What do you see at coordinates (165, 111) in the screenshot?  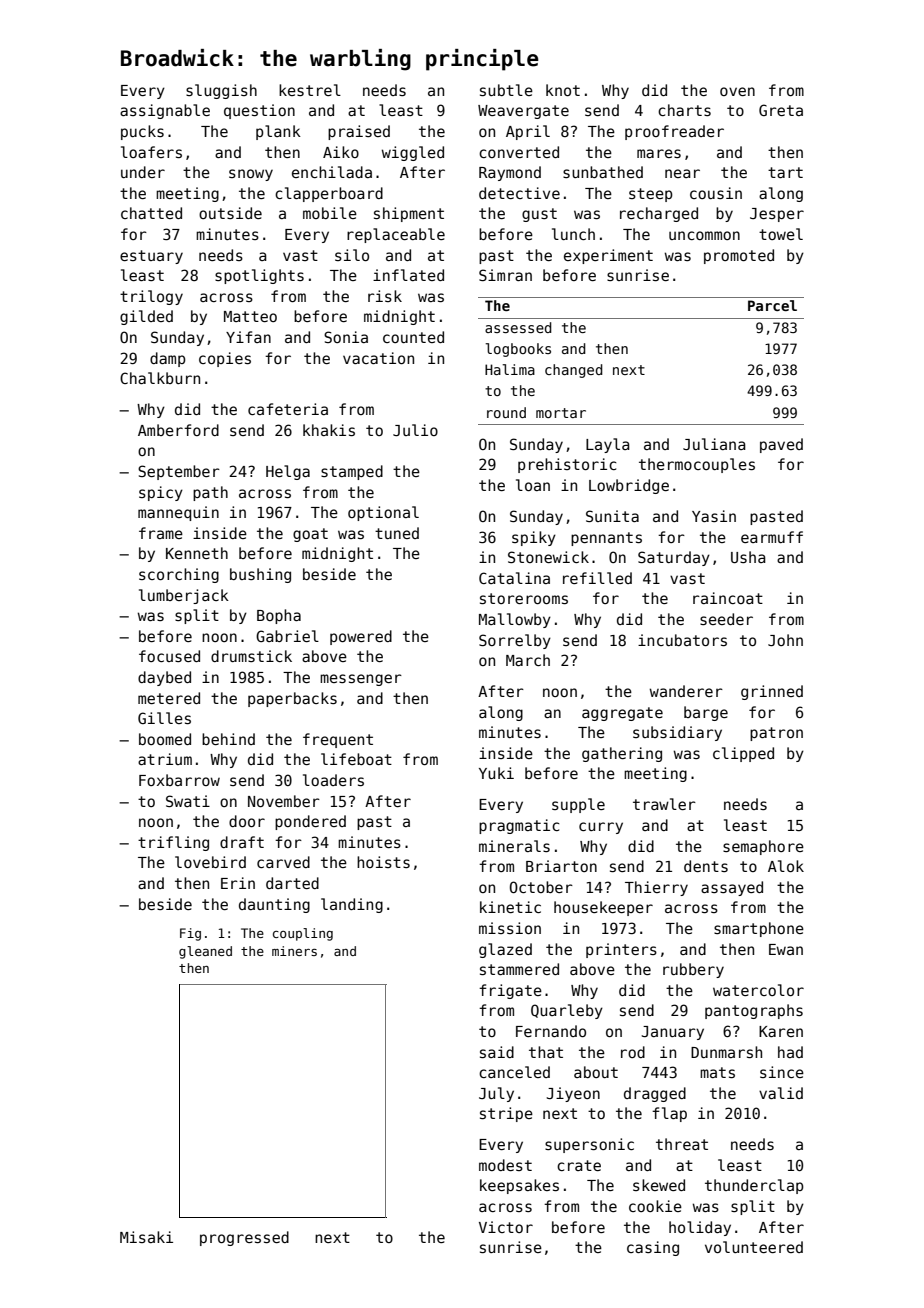 I see `assignable` at bounding box center [165, 111].
